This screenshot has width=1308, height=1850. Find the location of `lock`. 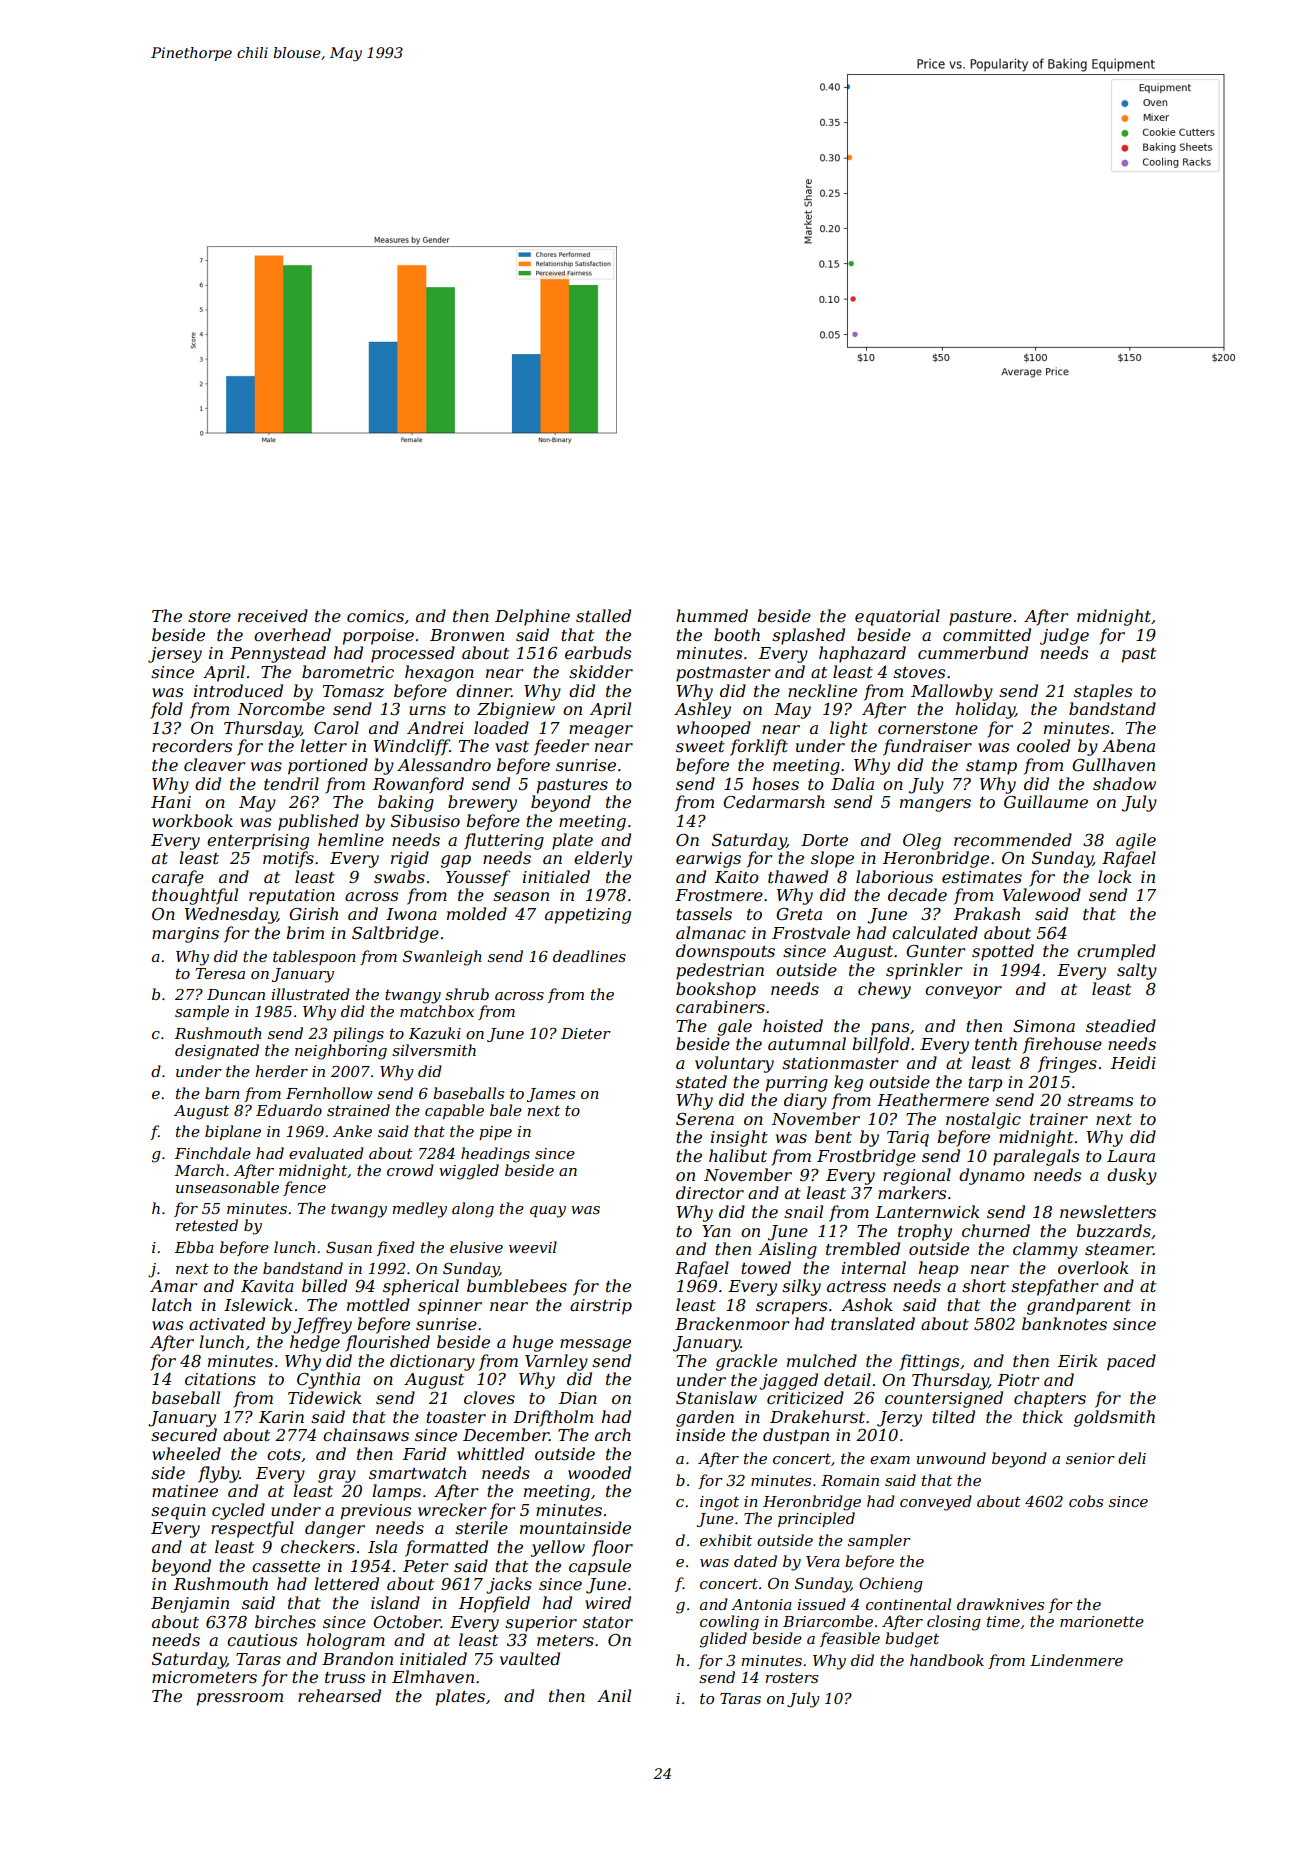

lock is located at coordinates (1115, 876).
